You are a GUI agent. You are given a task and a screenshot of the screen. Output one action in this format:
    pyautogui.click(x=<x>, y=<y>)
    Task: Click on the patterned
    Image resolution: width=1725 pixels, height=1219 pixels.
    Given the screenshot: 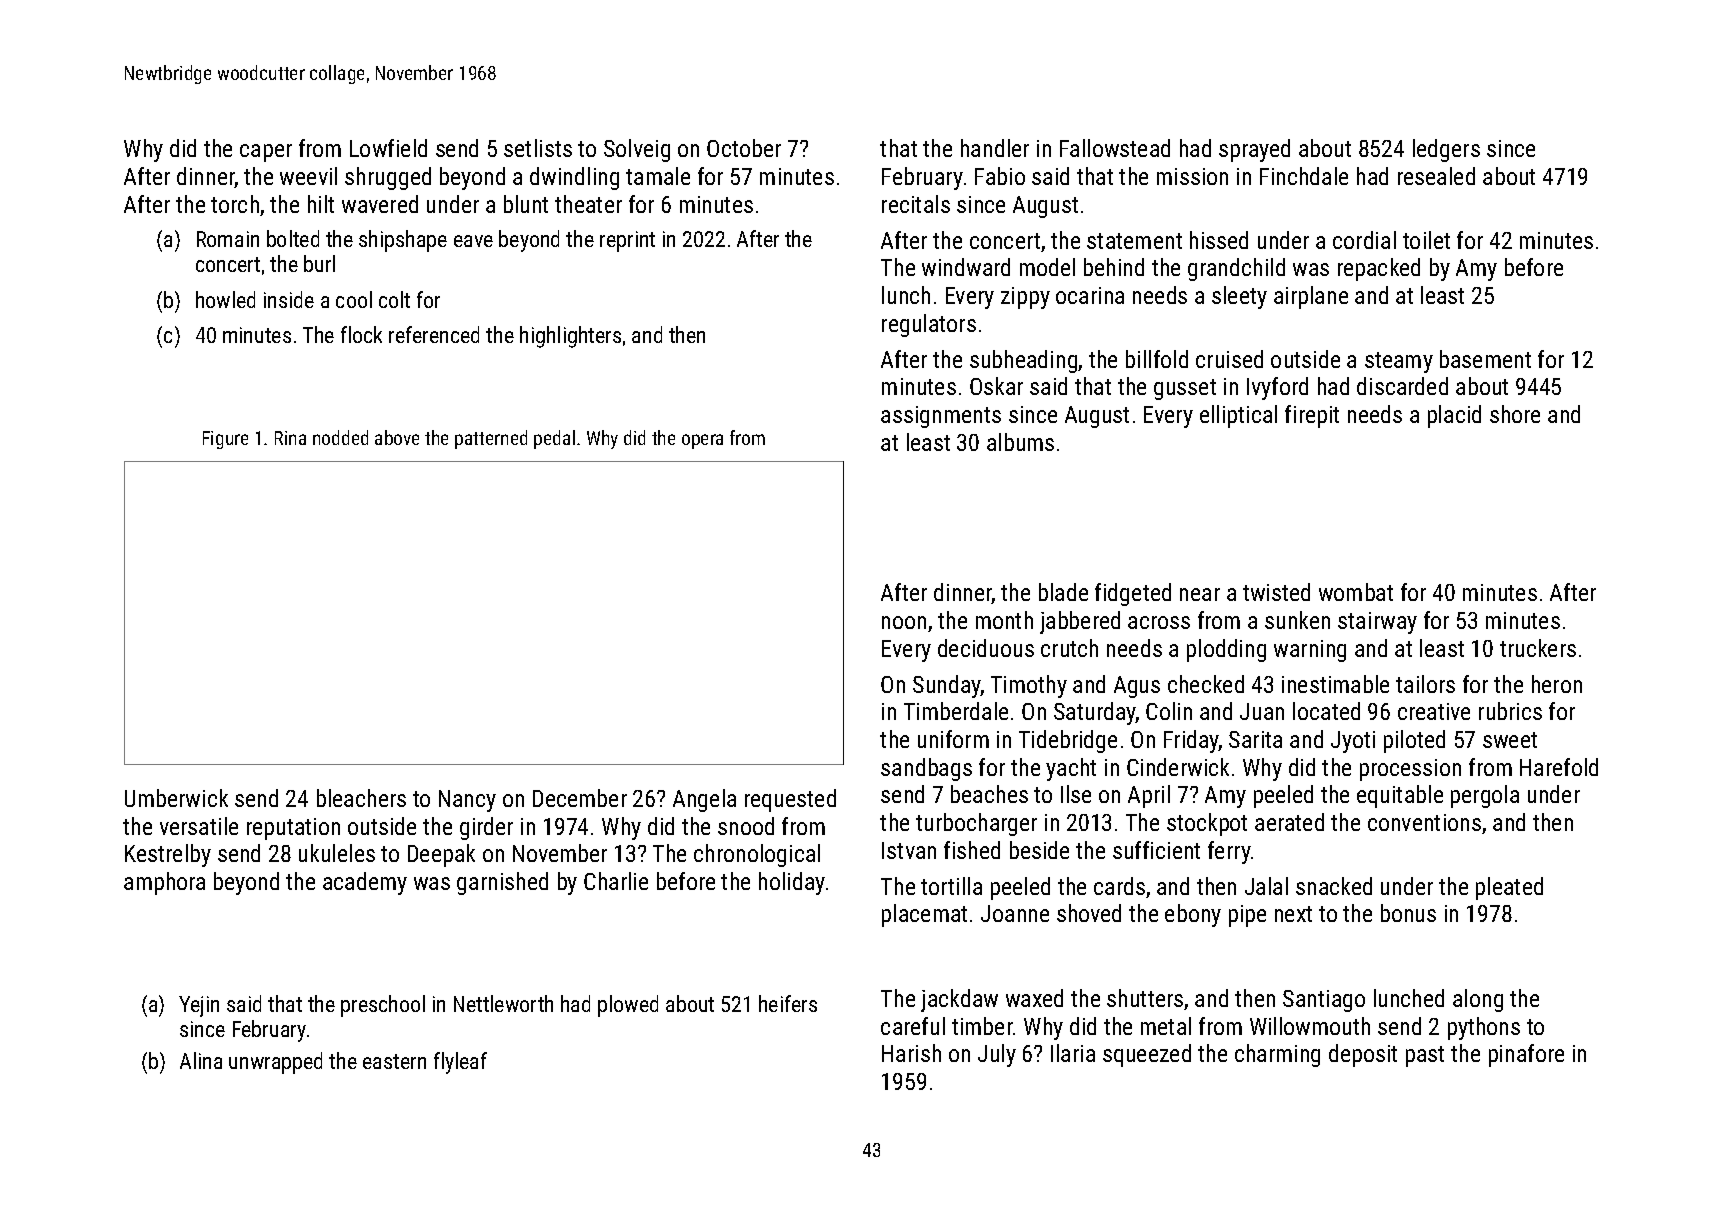 What is the action you would take?
    pyautogui.click(x=491, y=439)
